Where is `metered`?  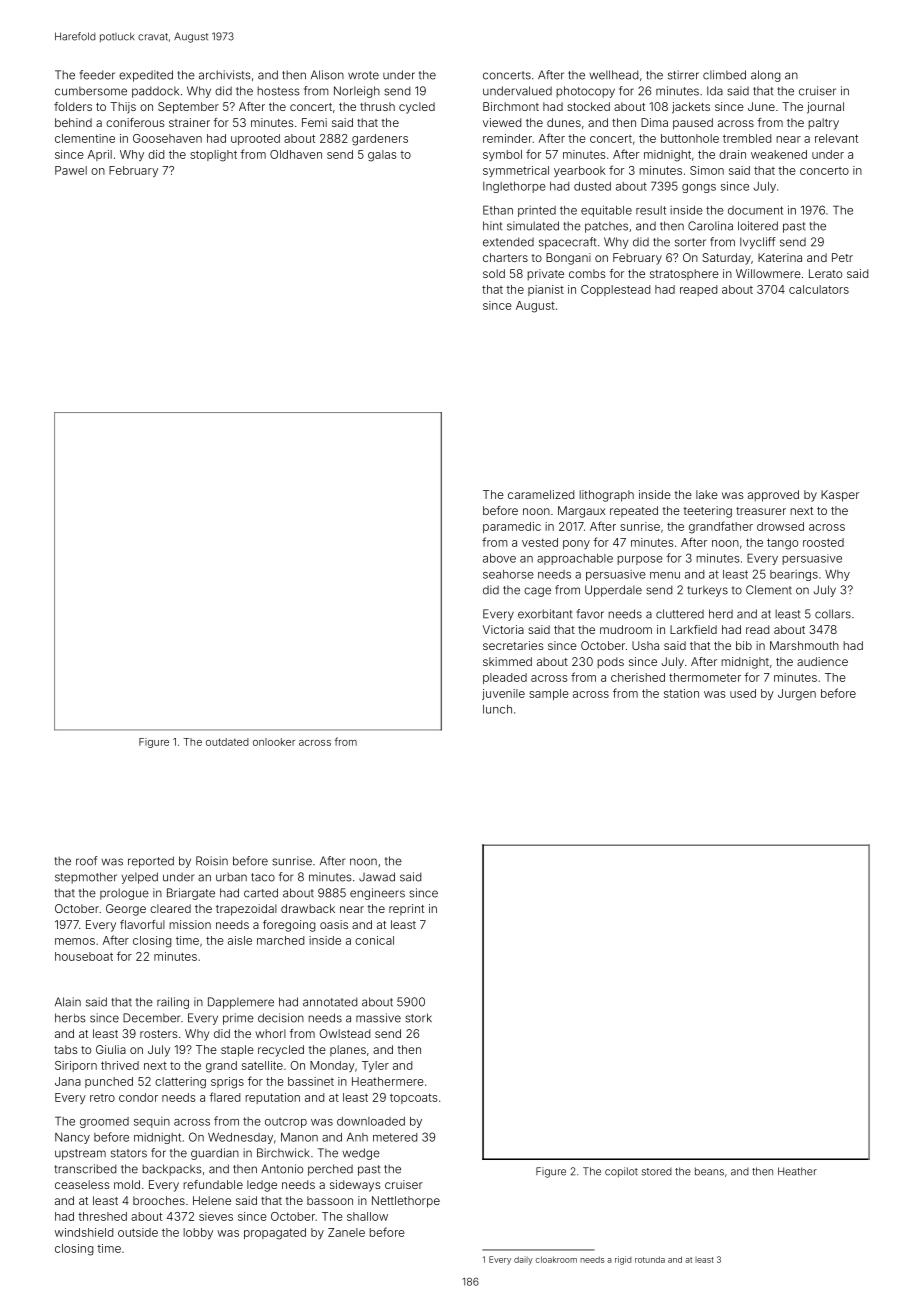
metered is located at coordinates (395, 1137).
